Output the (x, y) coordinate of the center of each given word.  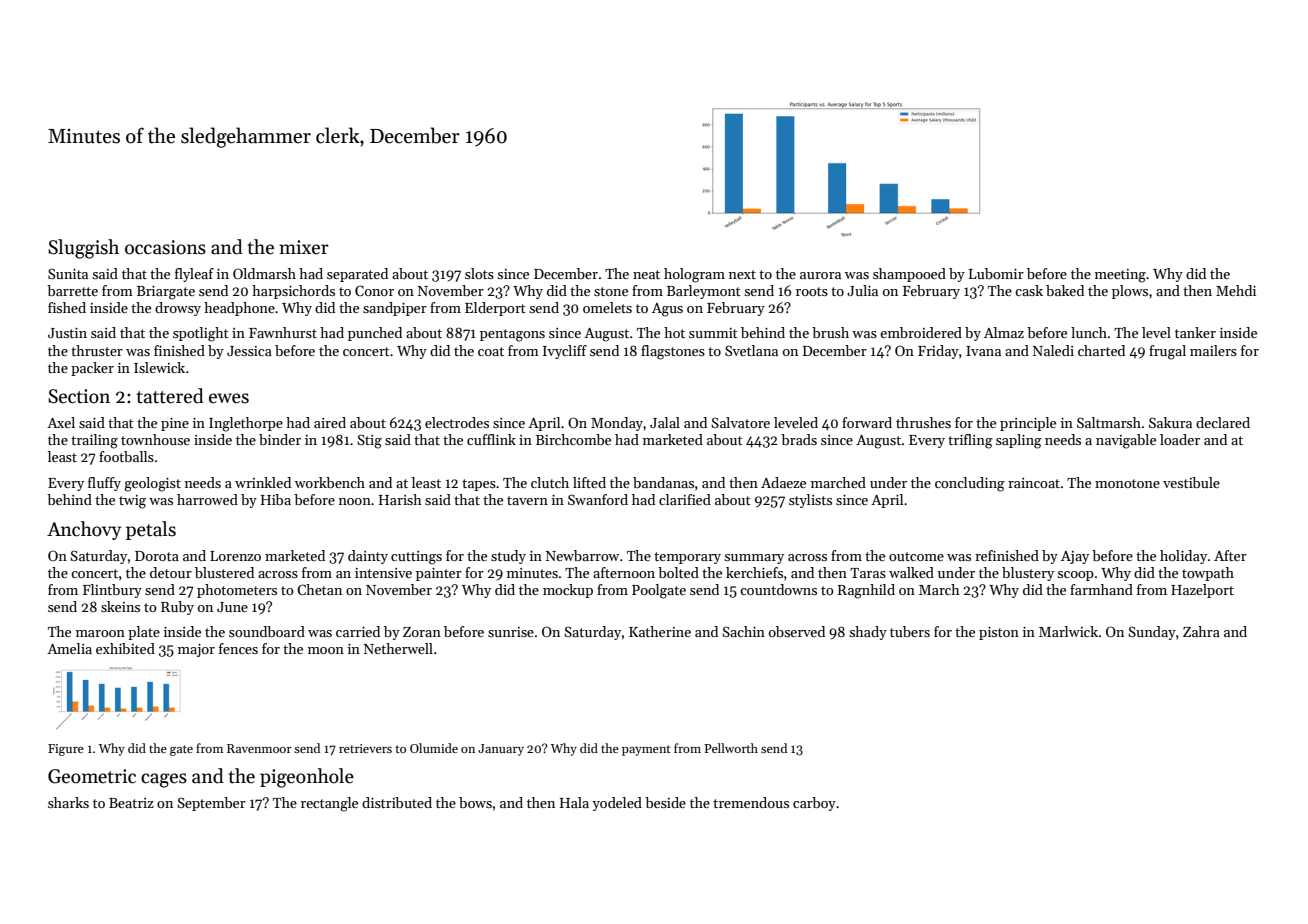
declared (1223, 422)
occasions (165, 247)
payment (646, 750)
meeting (1120, 276)
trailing (94, 441)
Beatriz (131, 803)
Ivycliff (565, 352)
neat (646, 274)
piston (999, 633)
